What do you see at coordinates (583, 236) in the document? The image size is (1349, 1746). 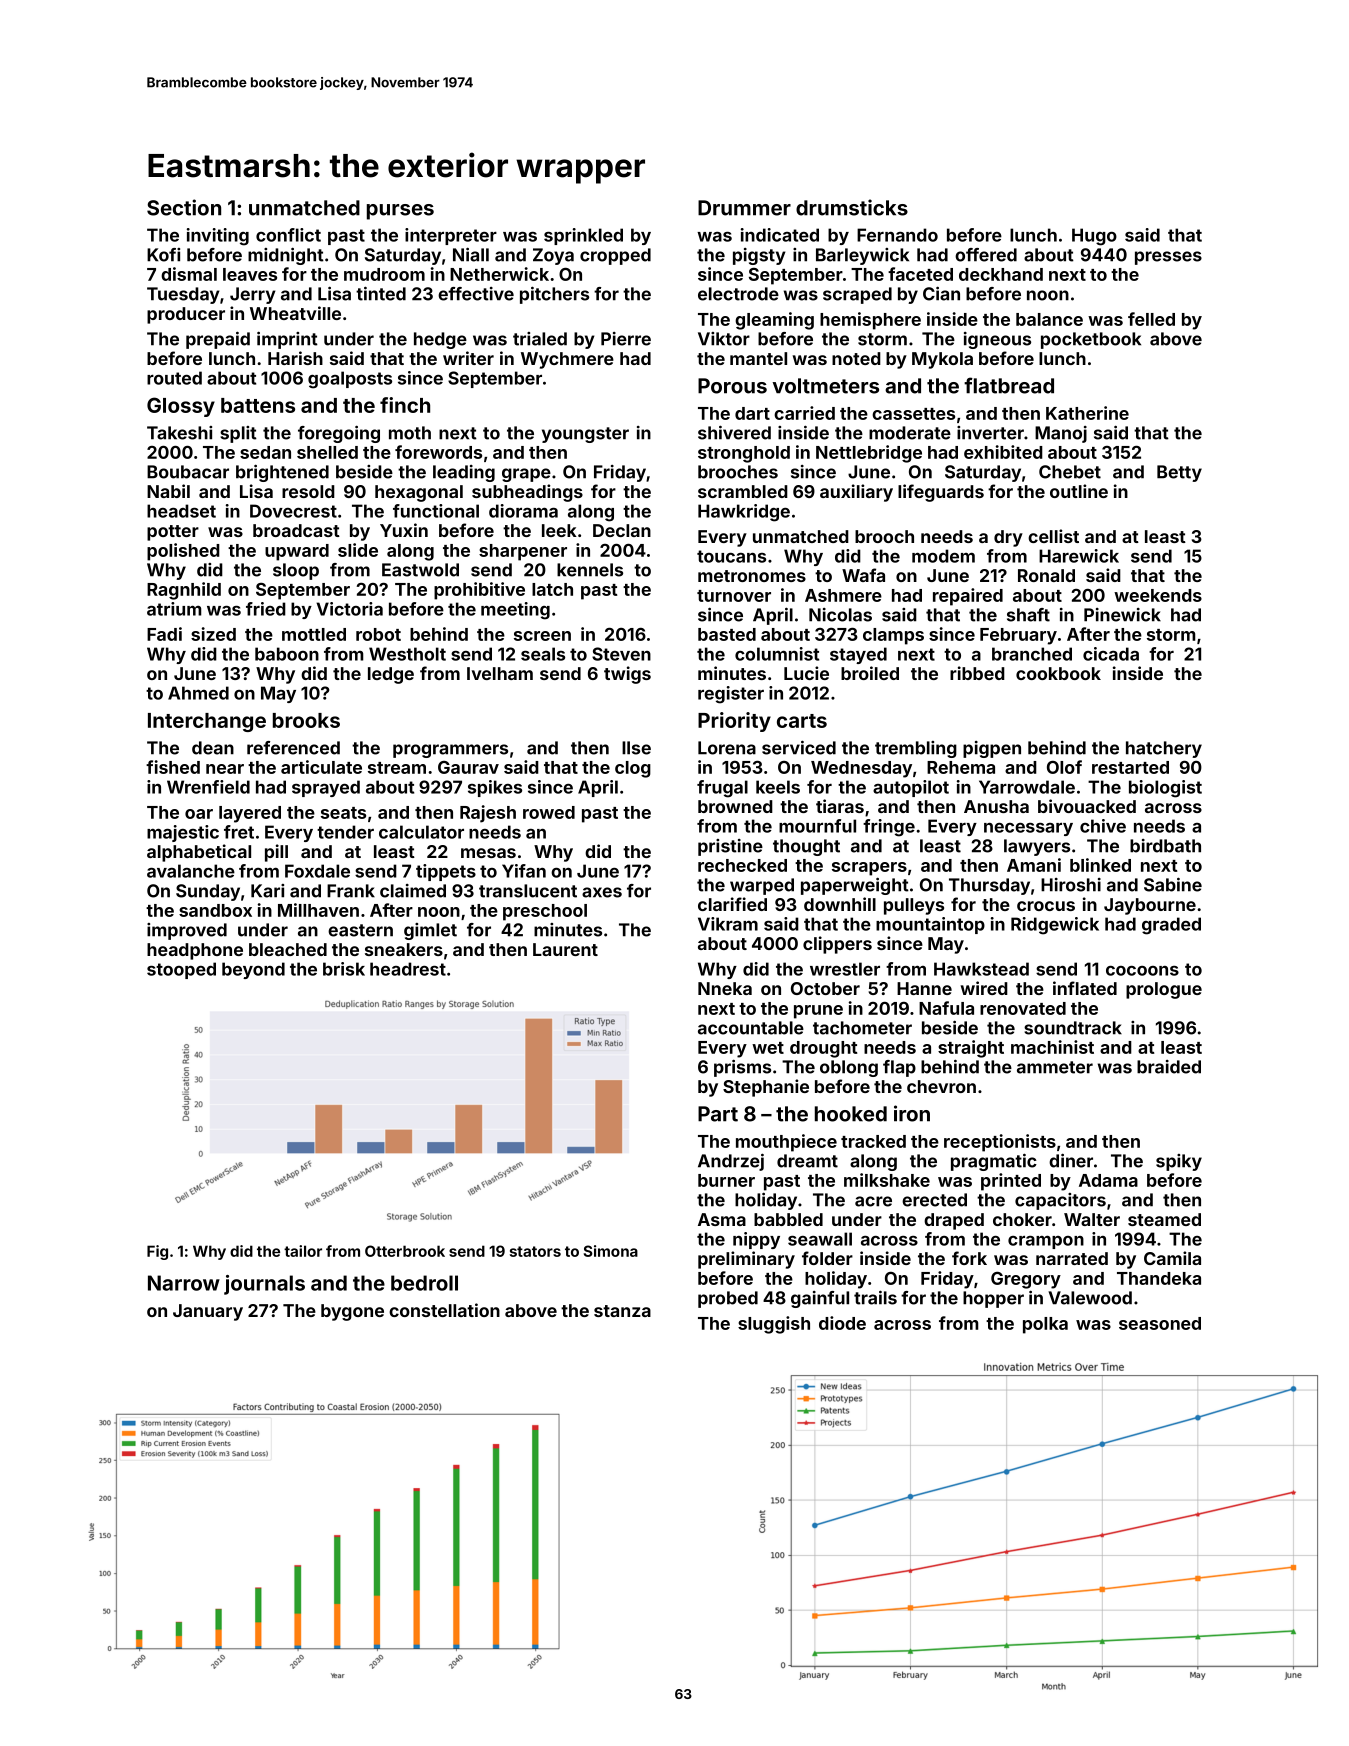 I see `sprinkled` at bounding box center [583, 236].
